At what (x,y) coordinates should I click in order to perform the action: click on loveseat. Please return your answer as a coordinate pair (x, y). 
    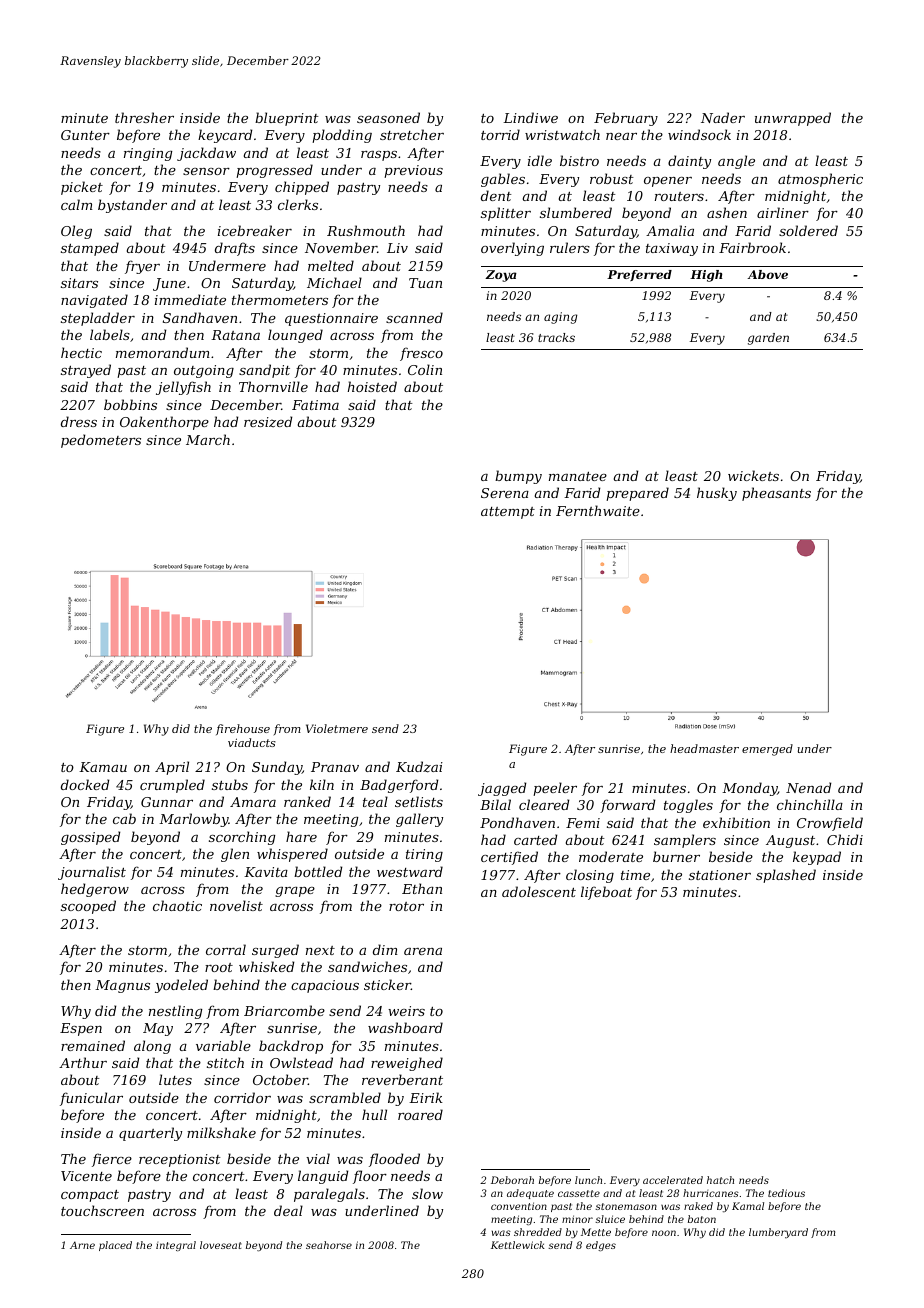
    Looking at the image, I should click on (221, 1245).
